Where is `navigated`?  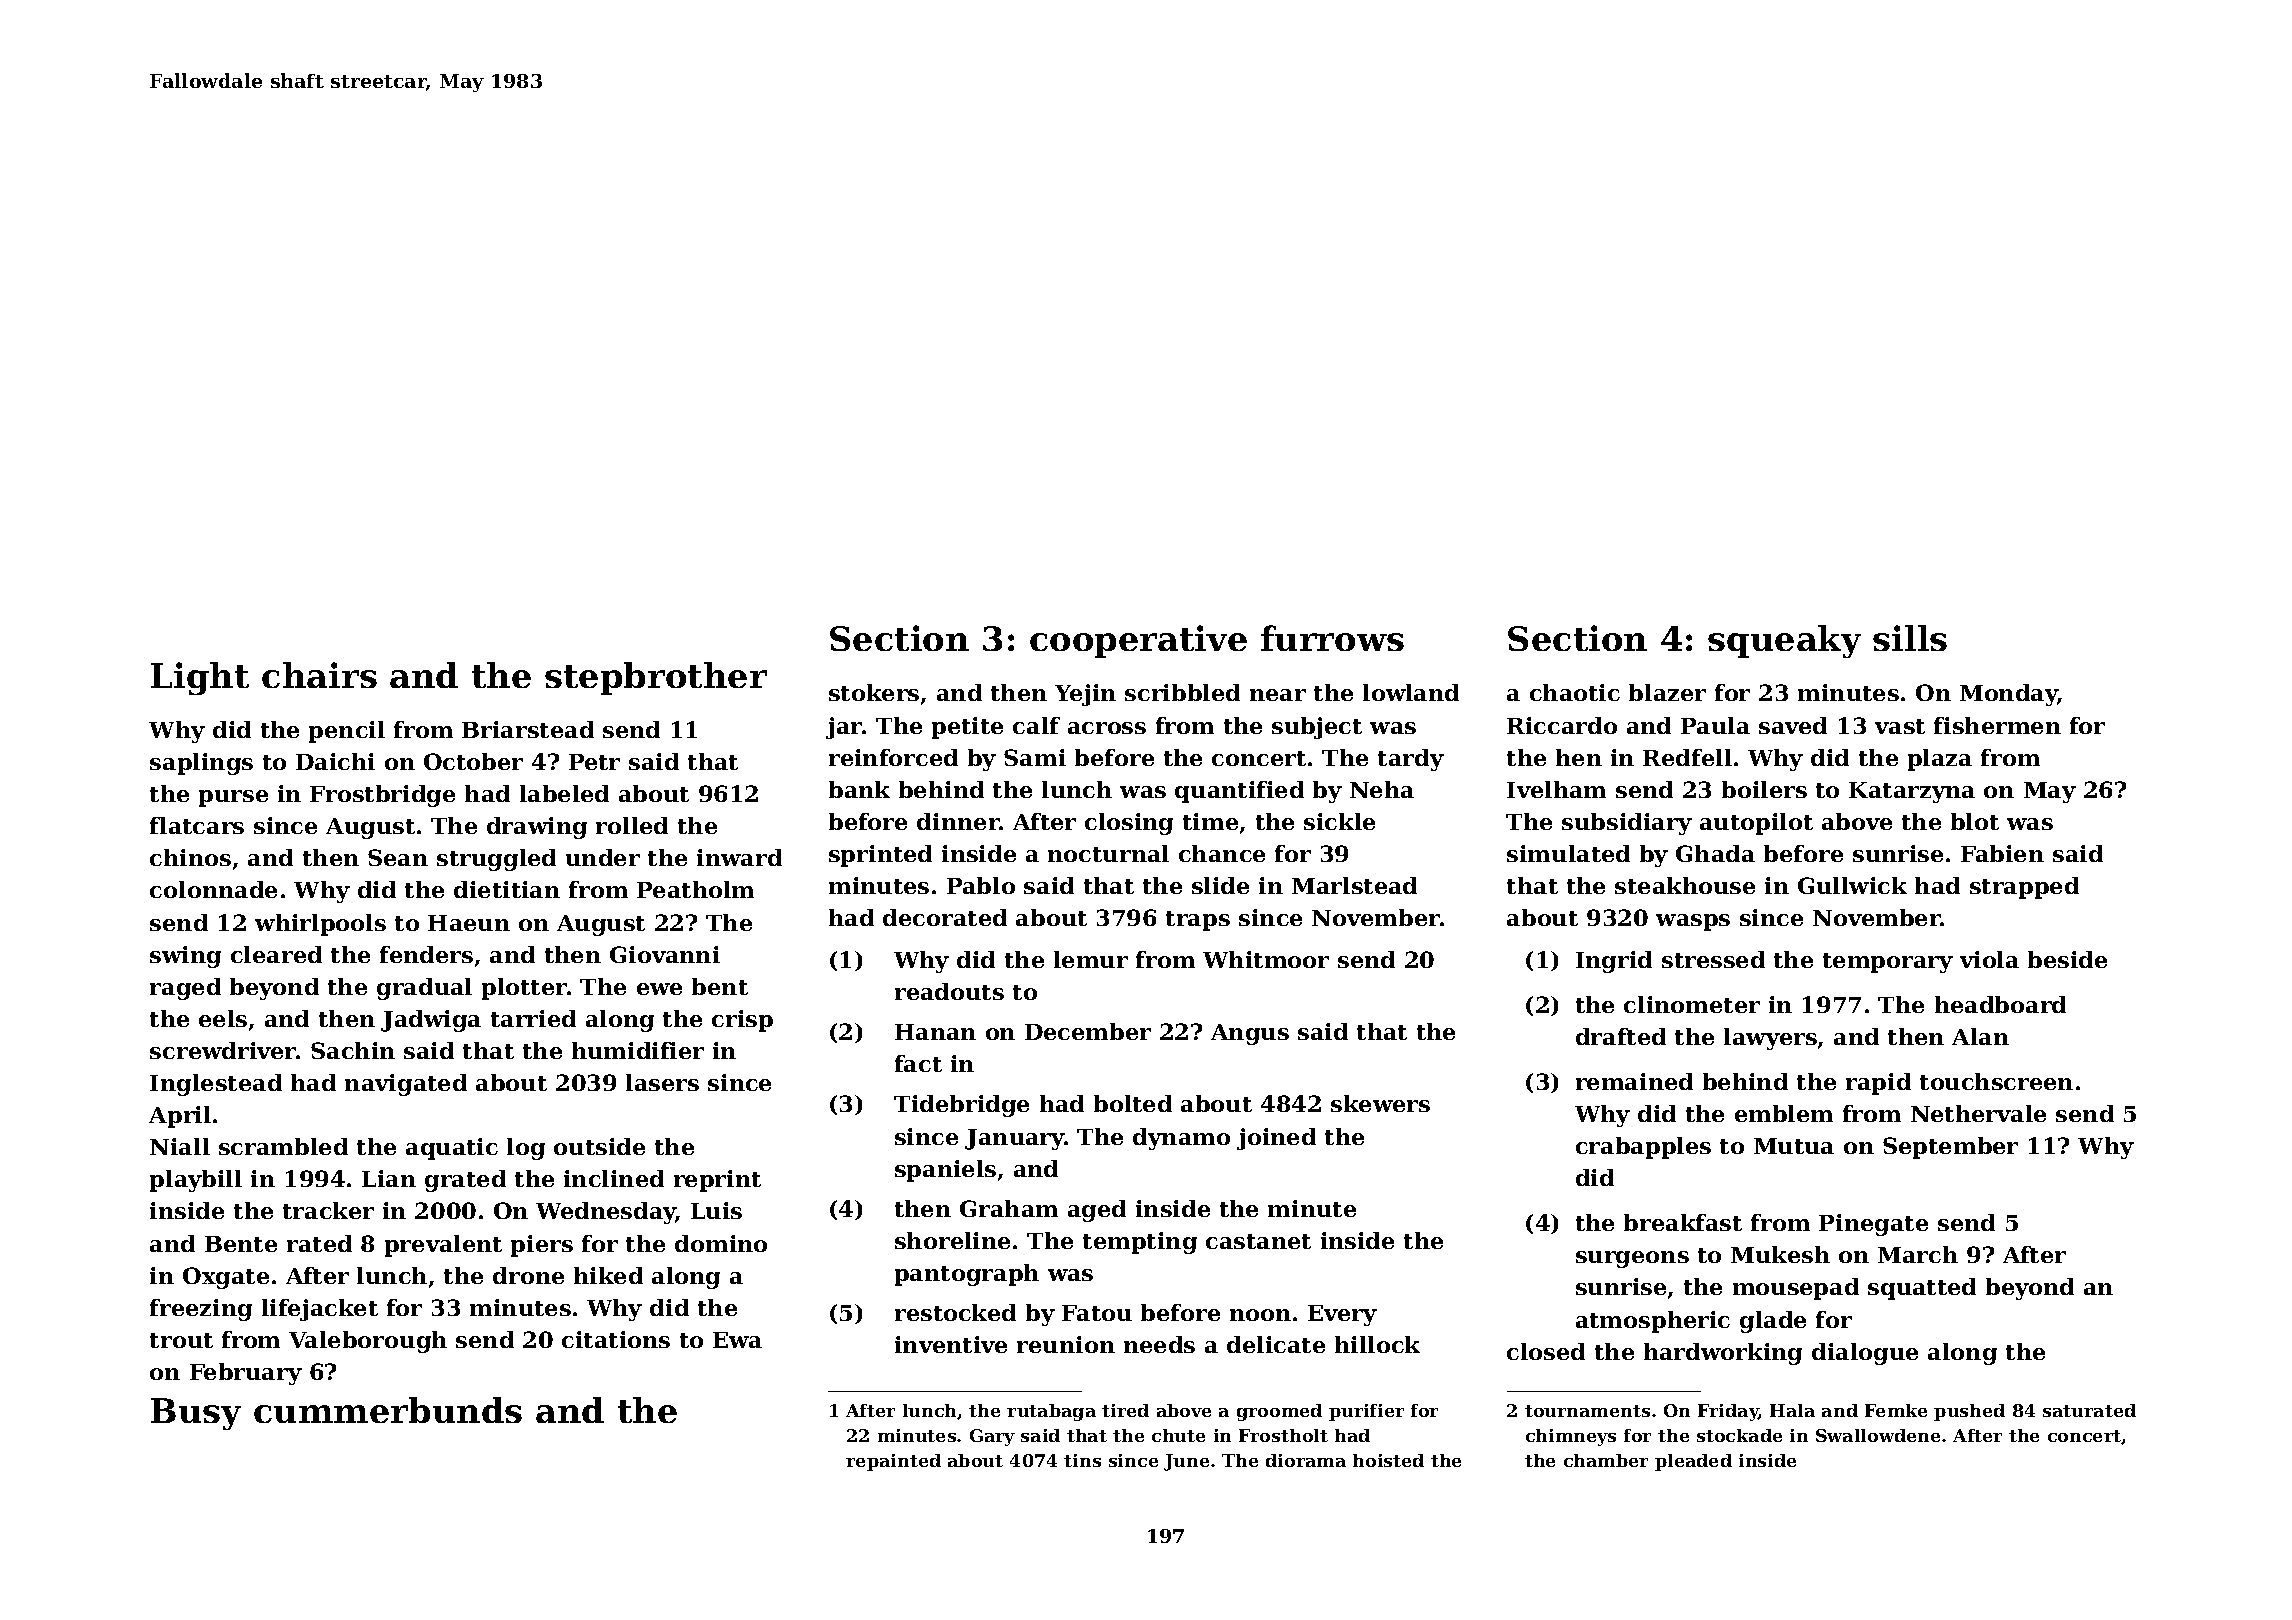
navigated is located at coordinates (406, 1085).
